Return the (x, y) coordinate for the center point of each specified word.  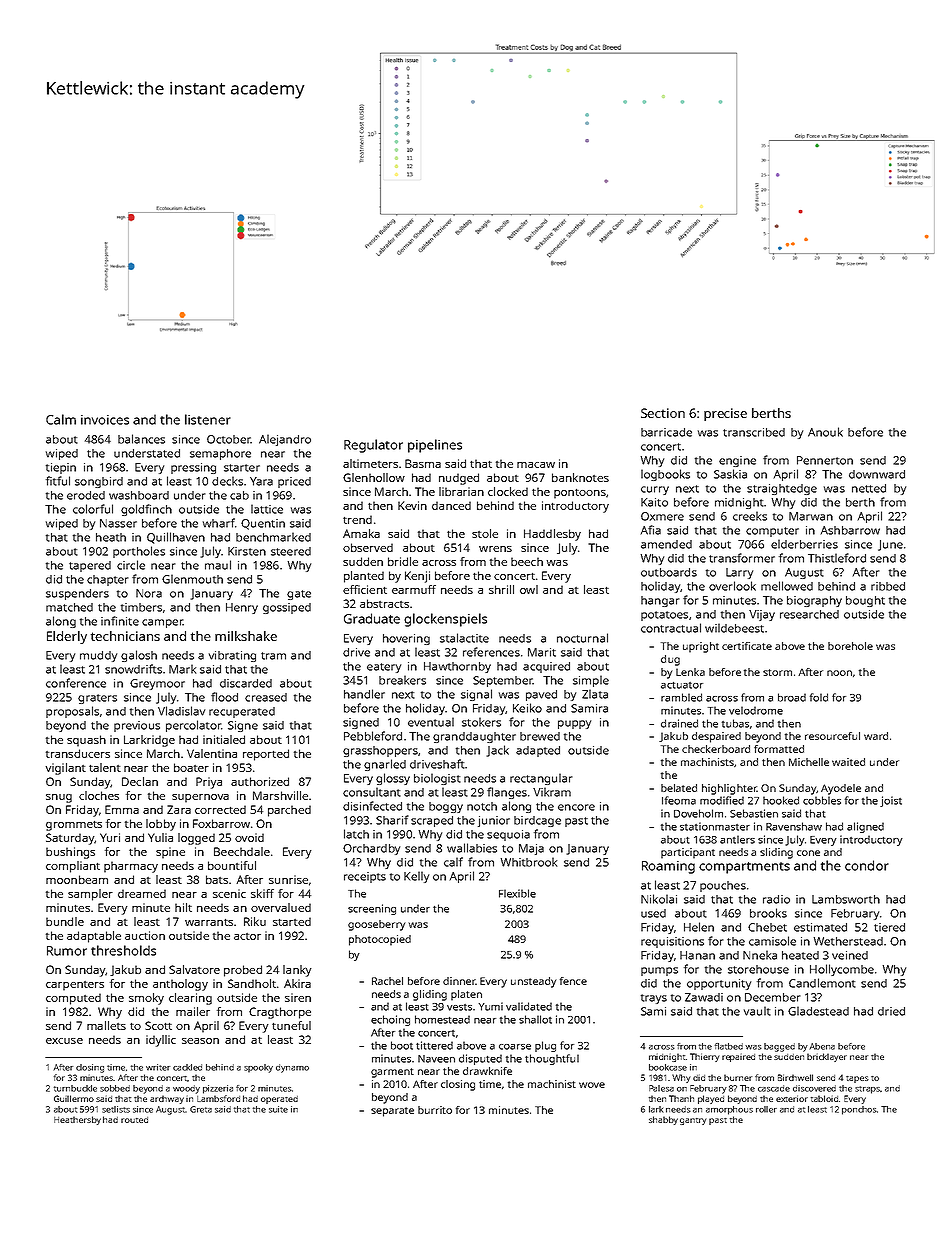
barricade (666, 432)
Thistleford (837, 558)
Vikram (552, 792)
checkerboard (716, 749)
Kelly (416, 877)
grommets (74, 826)
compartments (744, 868)
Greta (201, 1109)
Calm (61, 419)
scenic (229, 893)
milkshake (246, 636)
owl (529, 589)
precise (725, 414)
